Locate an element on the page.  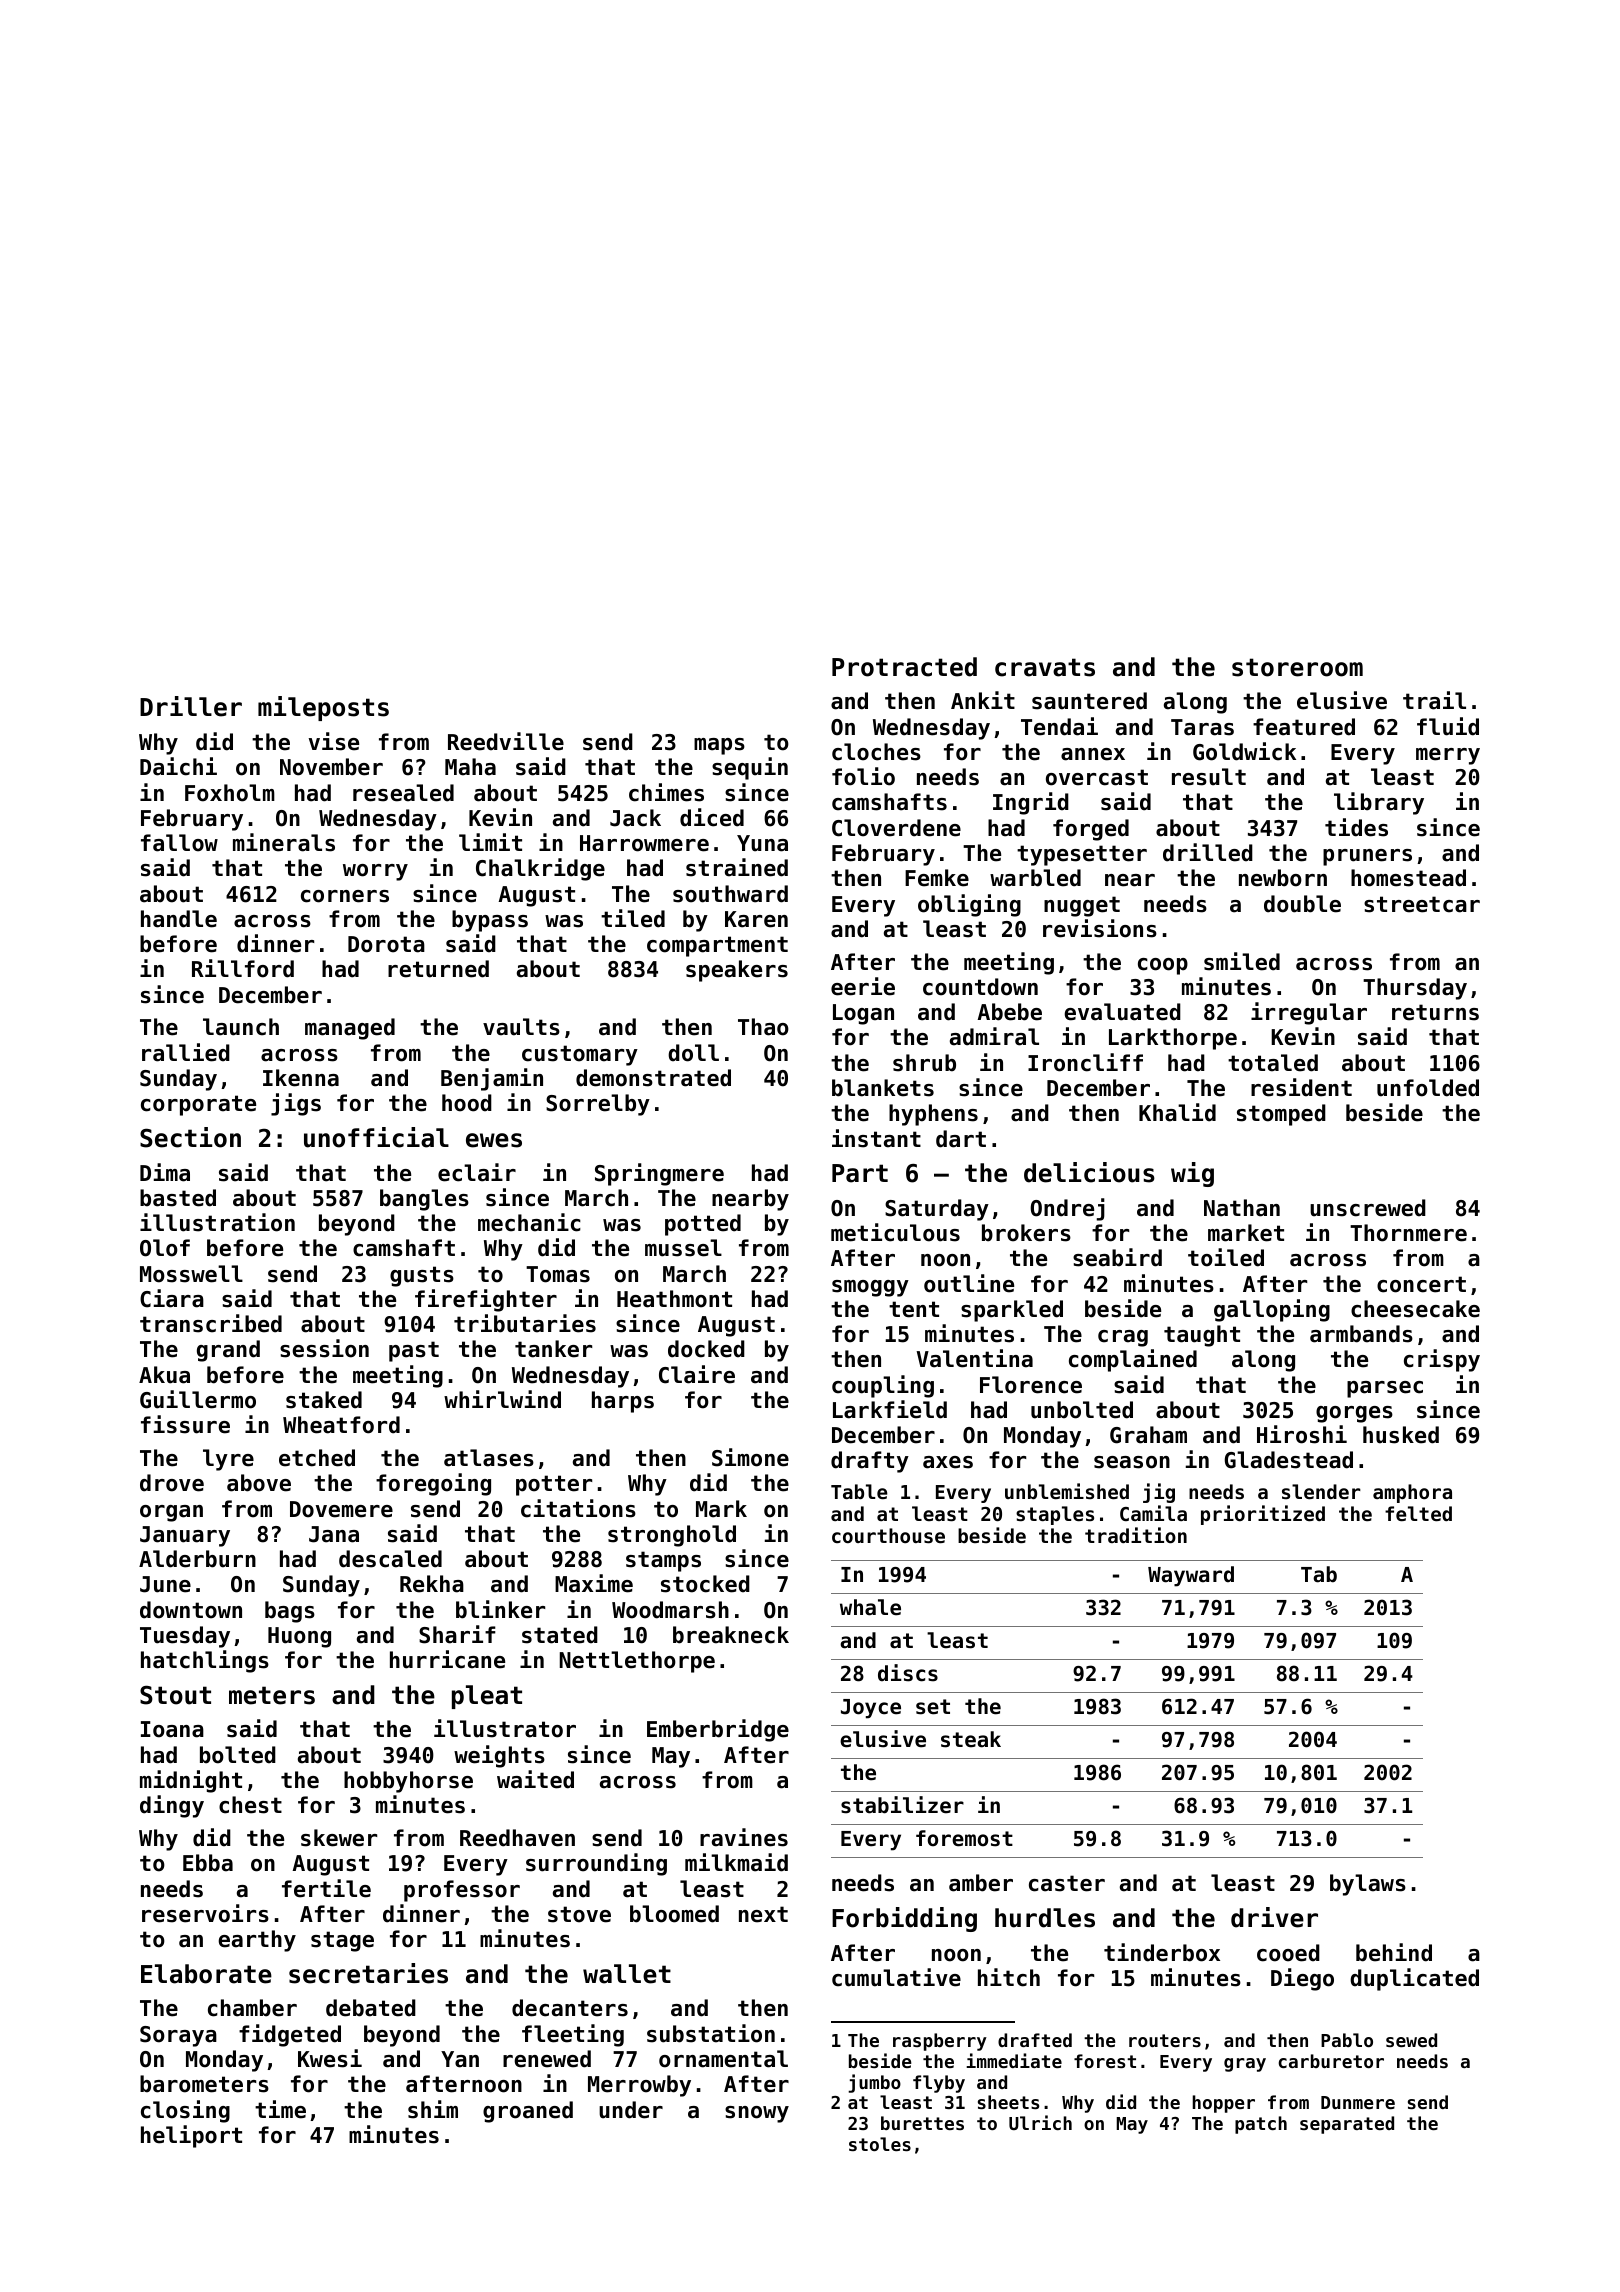
Saturday is located at coordinates (937, 1210).
